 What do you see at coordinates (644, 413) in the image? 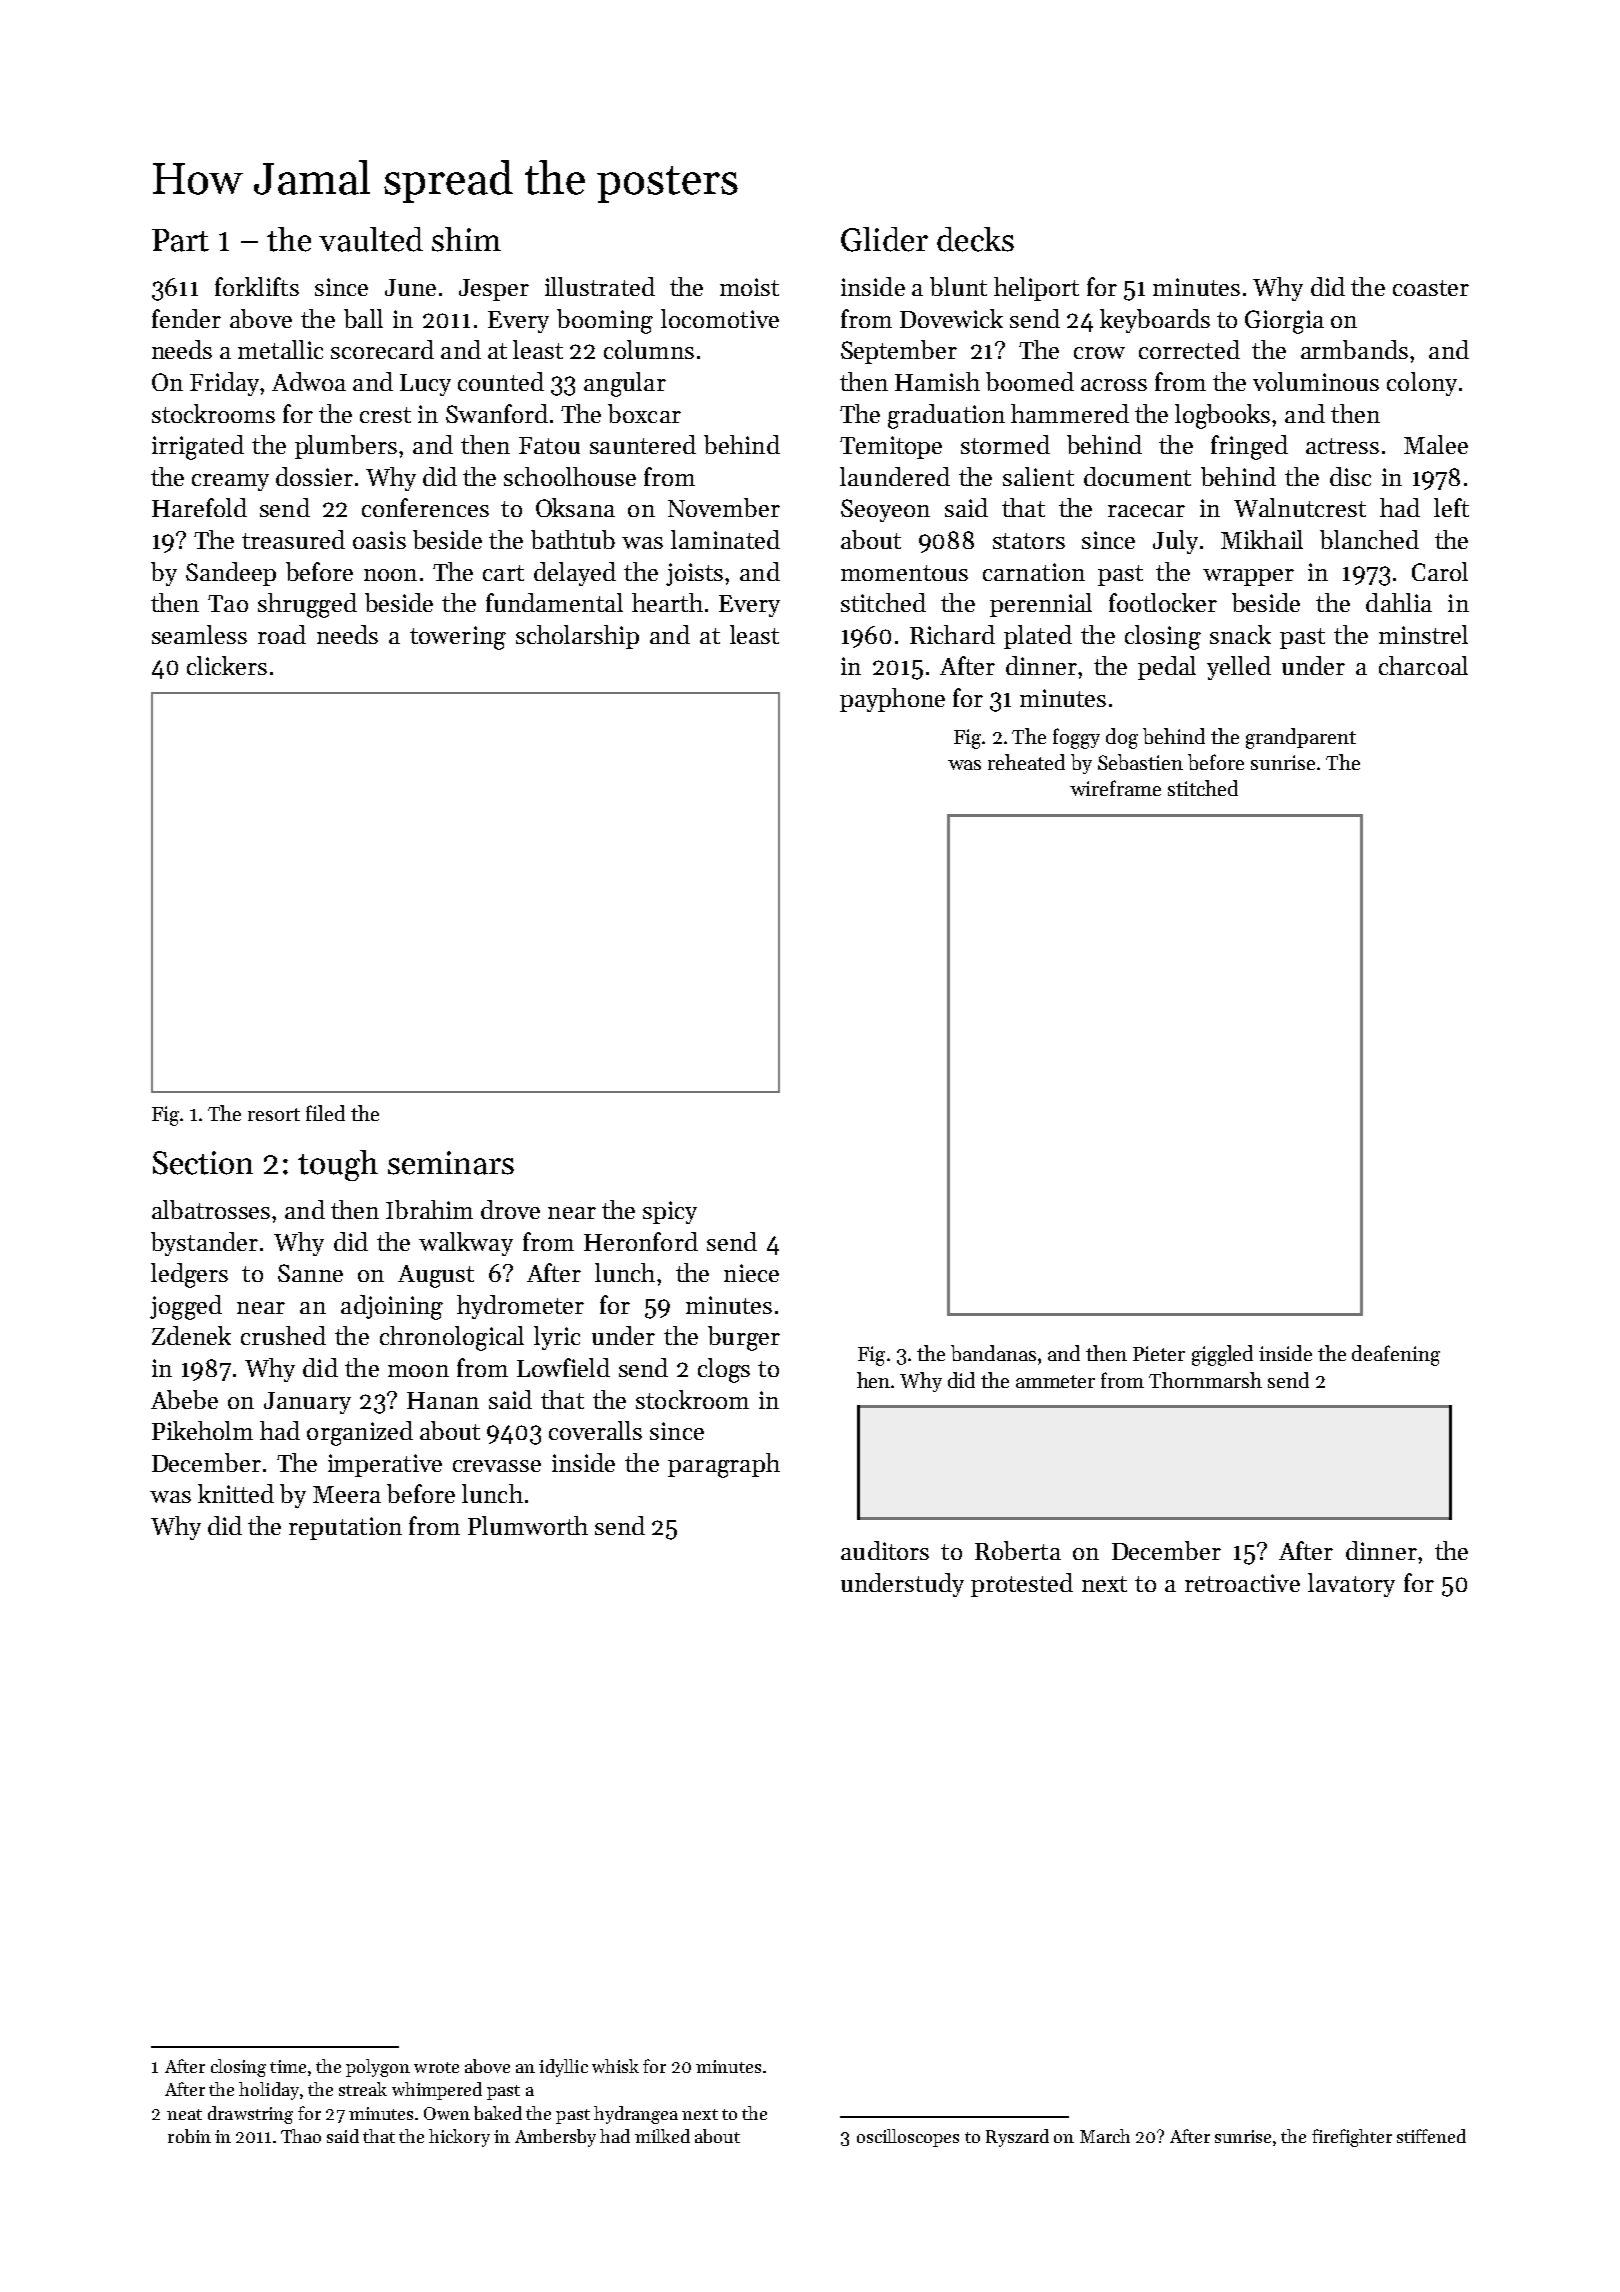
I see `boxcar` at bounding box center [644, 413].
